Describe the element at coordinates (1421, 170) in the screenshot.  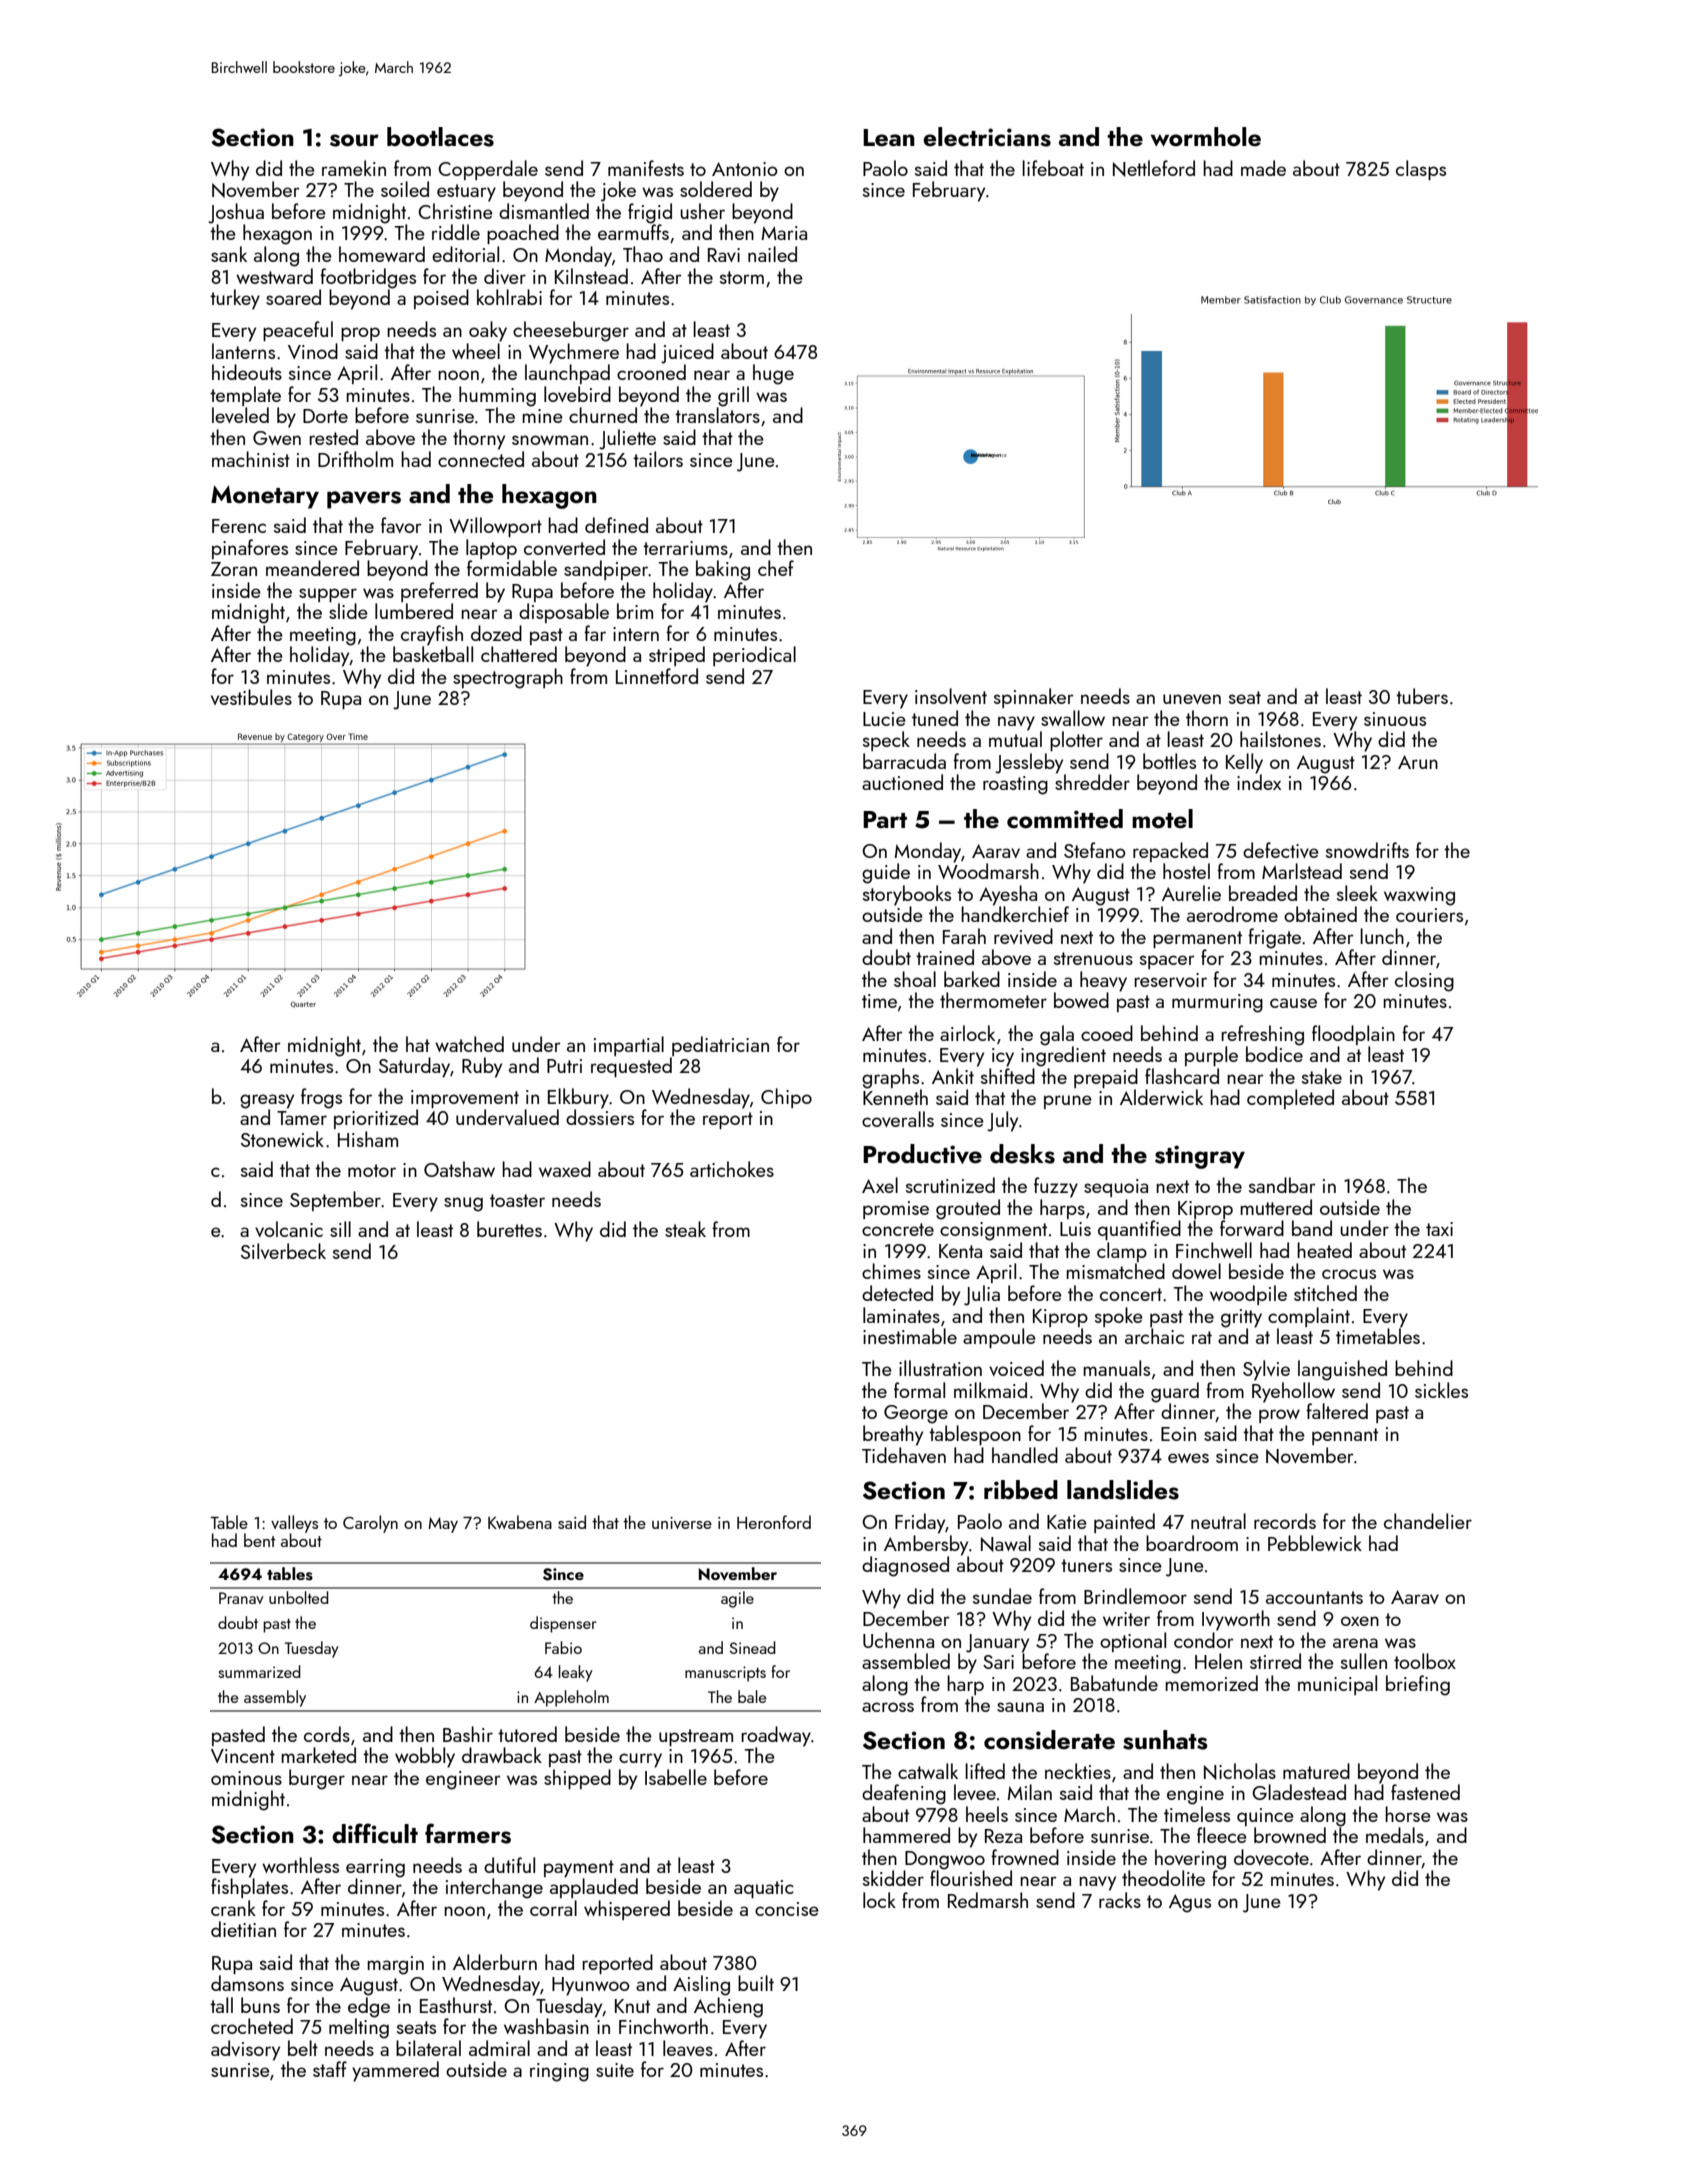
I see `clasps` at that location.
